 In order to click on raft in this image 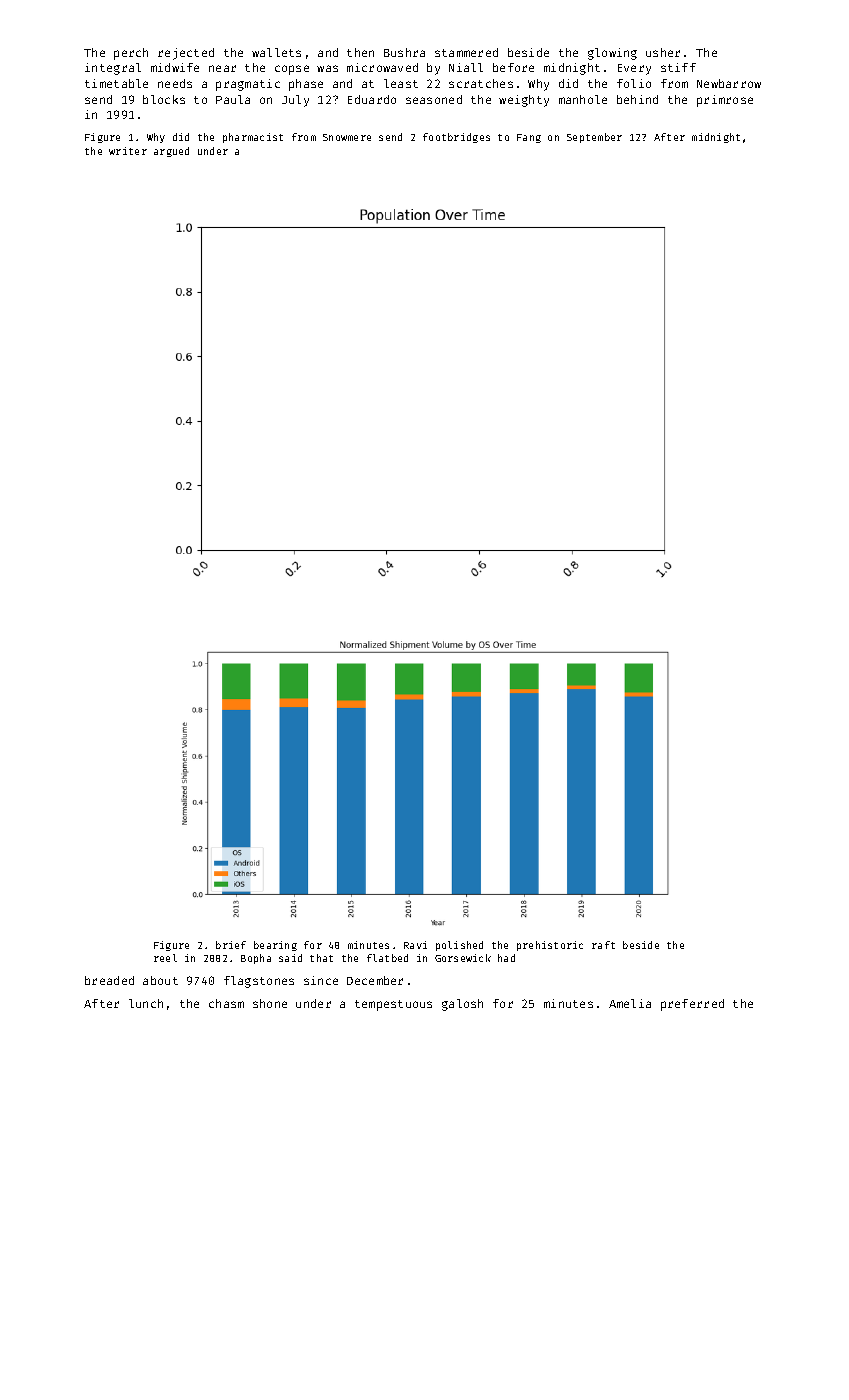, I will do `click(603, 945)`.
